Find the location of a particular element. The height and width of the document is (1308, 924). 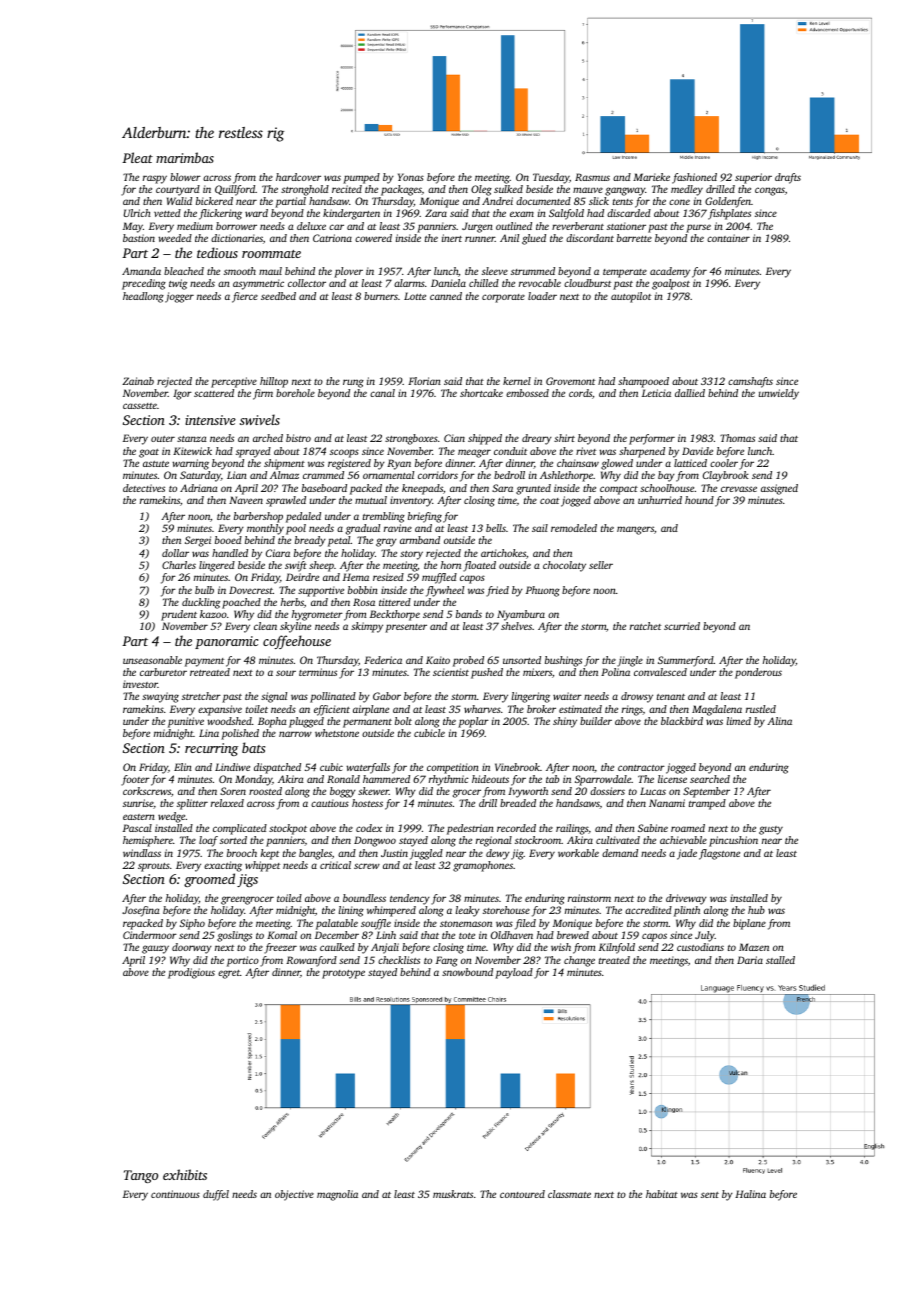

snowbound is located at coordinates (467, 972).
